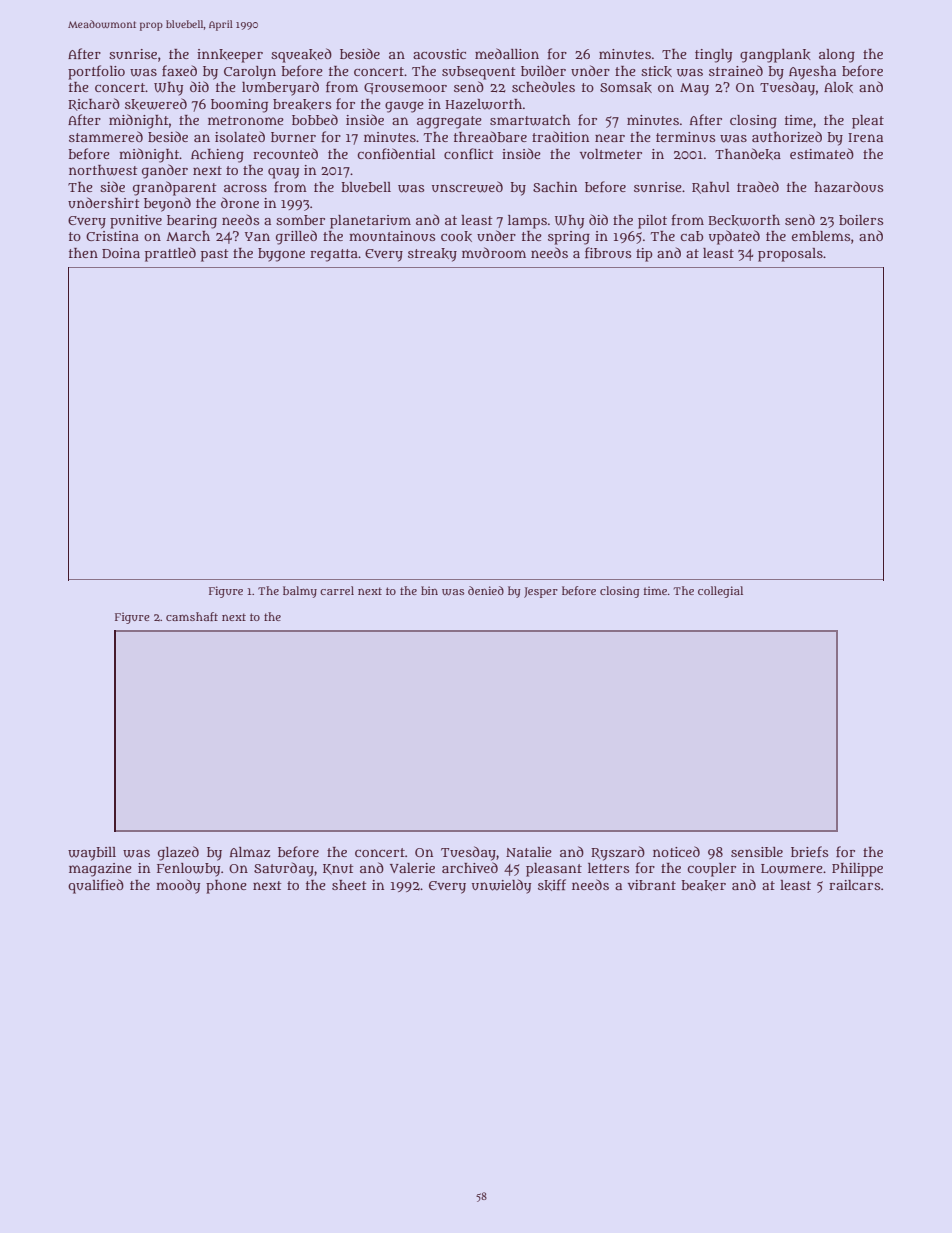  Describe the element at coordinates (529, 852) in the image. I see `Natalie` at that location.
